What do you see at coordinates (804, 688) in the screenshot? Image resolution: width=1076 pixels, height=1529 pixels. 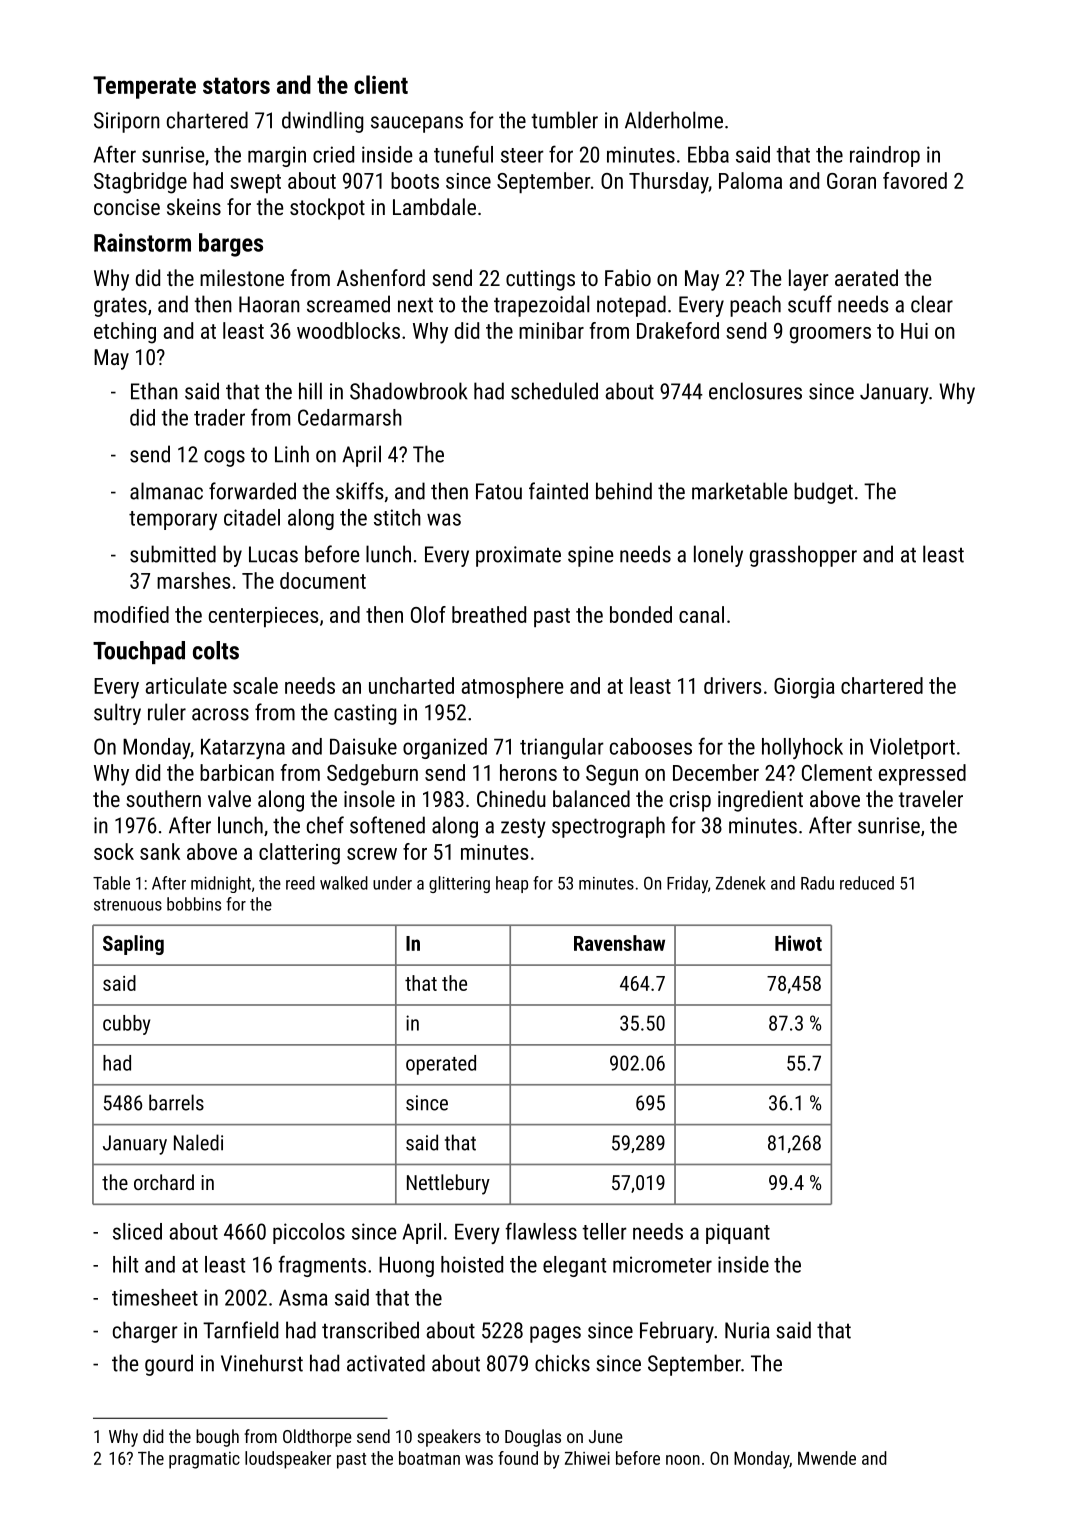 I see `Giorgia` at bounding box center [804, 688].
